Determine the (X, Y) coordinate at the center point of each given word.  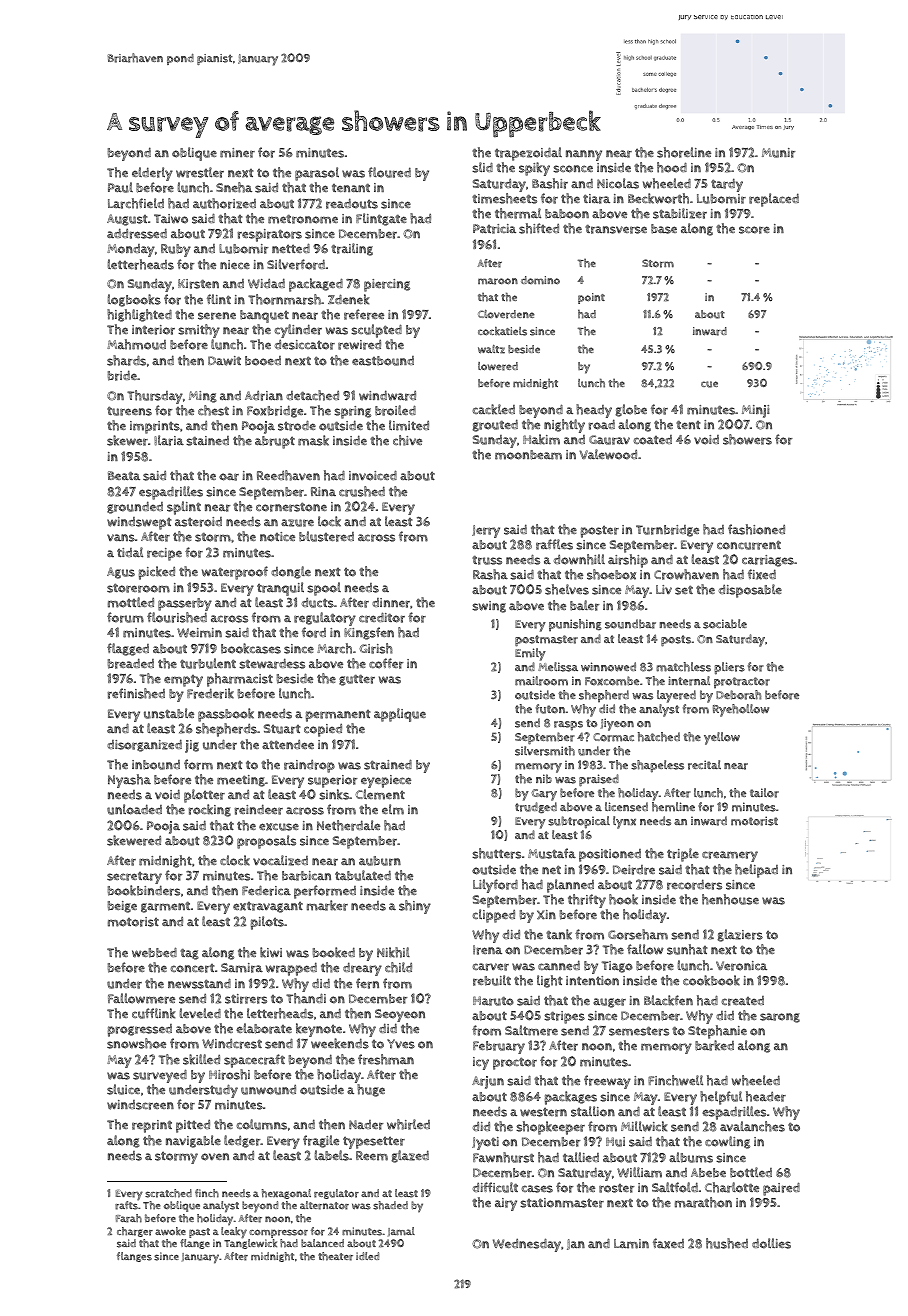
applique (400, 715)
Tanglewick (250, 1244)
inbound (156, 765)
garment (165, 907)
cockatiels (502, 331)
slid (482, 167)
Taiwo (171, 219)
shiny (415, 907)
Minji (756, 411)
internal (689, 681)
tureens (129, 411)
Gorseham (638, 934)
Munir (778, 153)
